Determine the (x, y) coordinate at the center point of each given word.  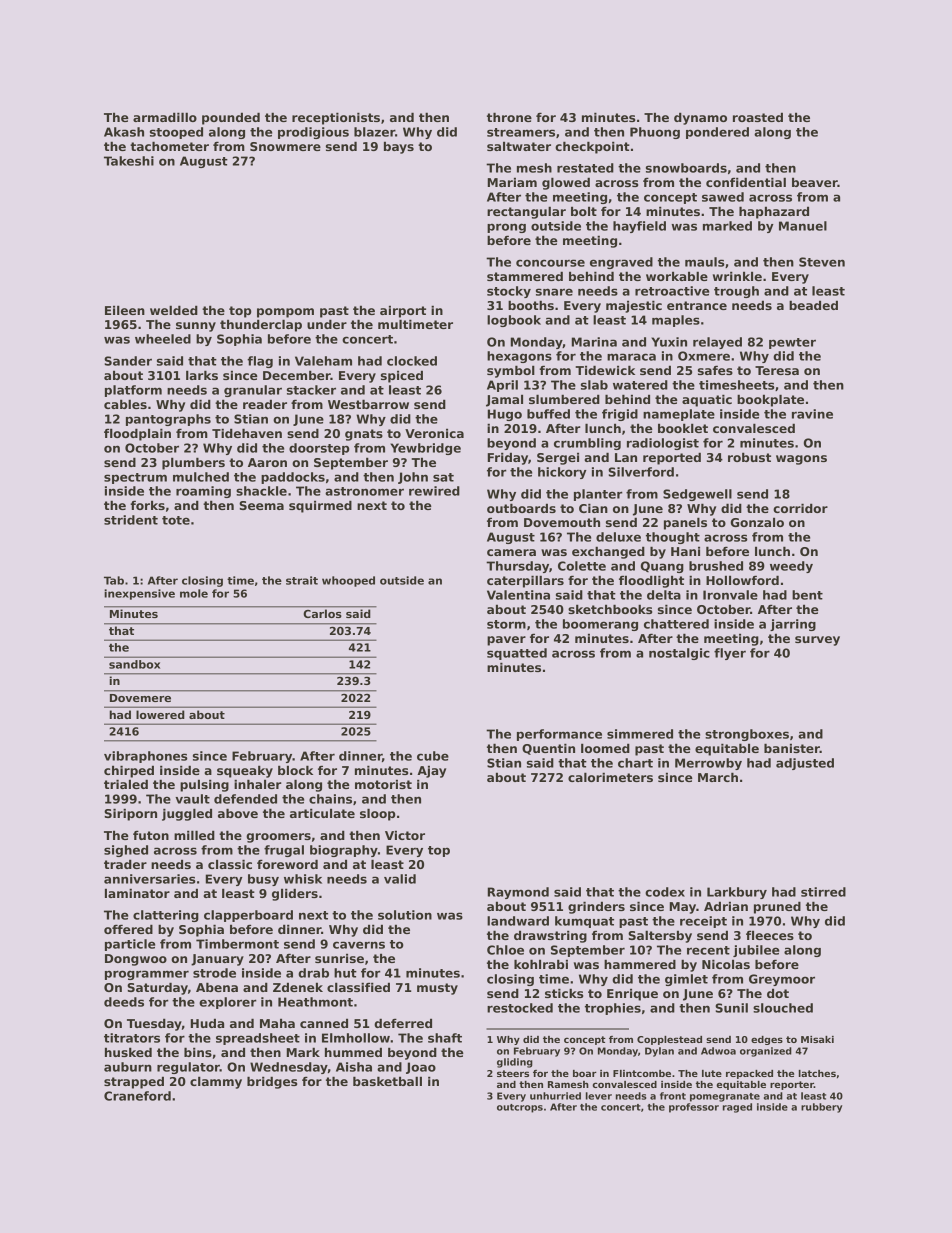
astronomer (364, 491)
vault (192, 799)
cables (125, 404)
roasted (758, 117)
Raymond (518, 893)
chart (635, 763)
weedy (791, 567)
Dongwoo (136, 960)
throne (509, 117)
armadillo (165, 117)
